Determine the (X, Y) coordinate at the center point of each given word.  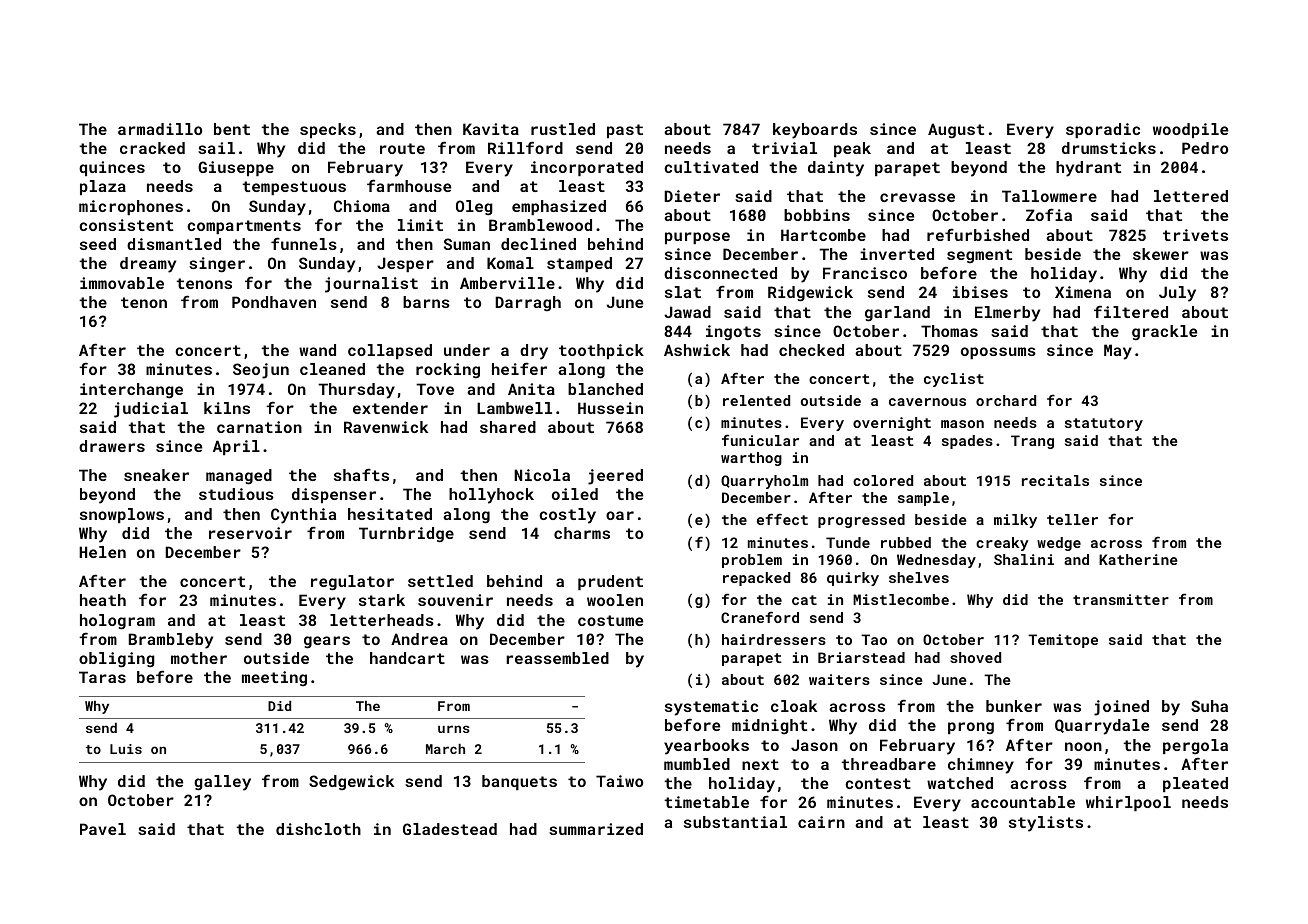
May (1118, 352)
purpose (697, 238)
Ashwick (697, 350)
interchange (131, 391)
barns (426, 302)
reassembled (557, 658)
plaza (103, 187)
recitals (1055, 480)
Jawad (687, 312)
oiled (575, 494)
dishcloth (318, 829)
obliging (117, 660)
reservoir (250, 533)
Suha (1209, 706)
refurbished (978, 234)
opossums (998, 353)
